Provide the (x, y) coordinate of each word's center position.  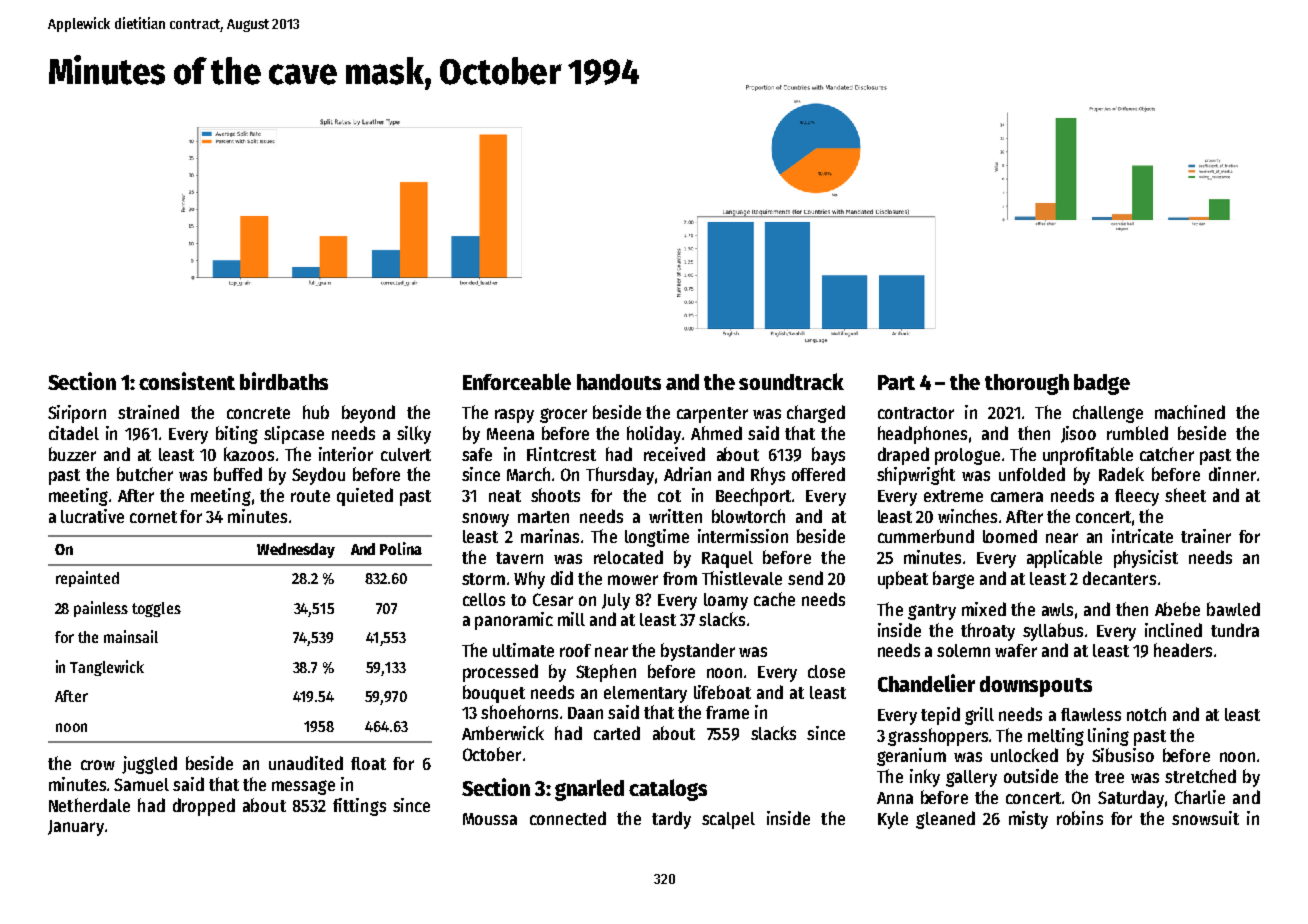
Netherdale (89, 805)
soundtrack (791, 381)
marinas (550, 536)
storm (483, 579)
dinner (1232, 474)
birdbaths (284, 381)
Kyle (893, 820)
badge (1102, 384)
